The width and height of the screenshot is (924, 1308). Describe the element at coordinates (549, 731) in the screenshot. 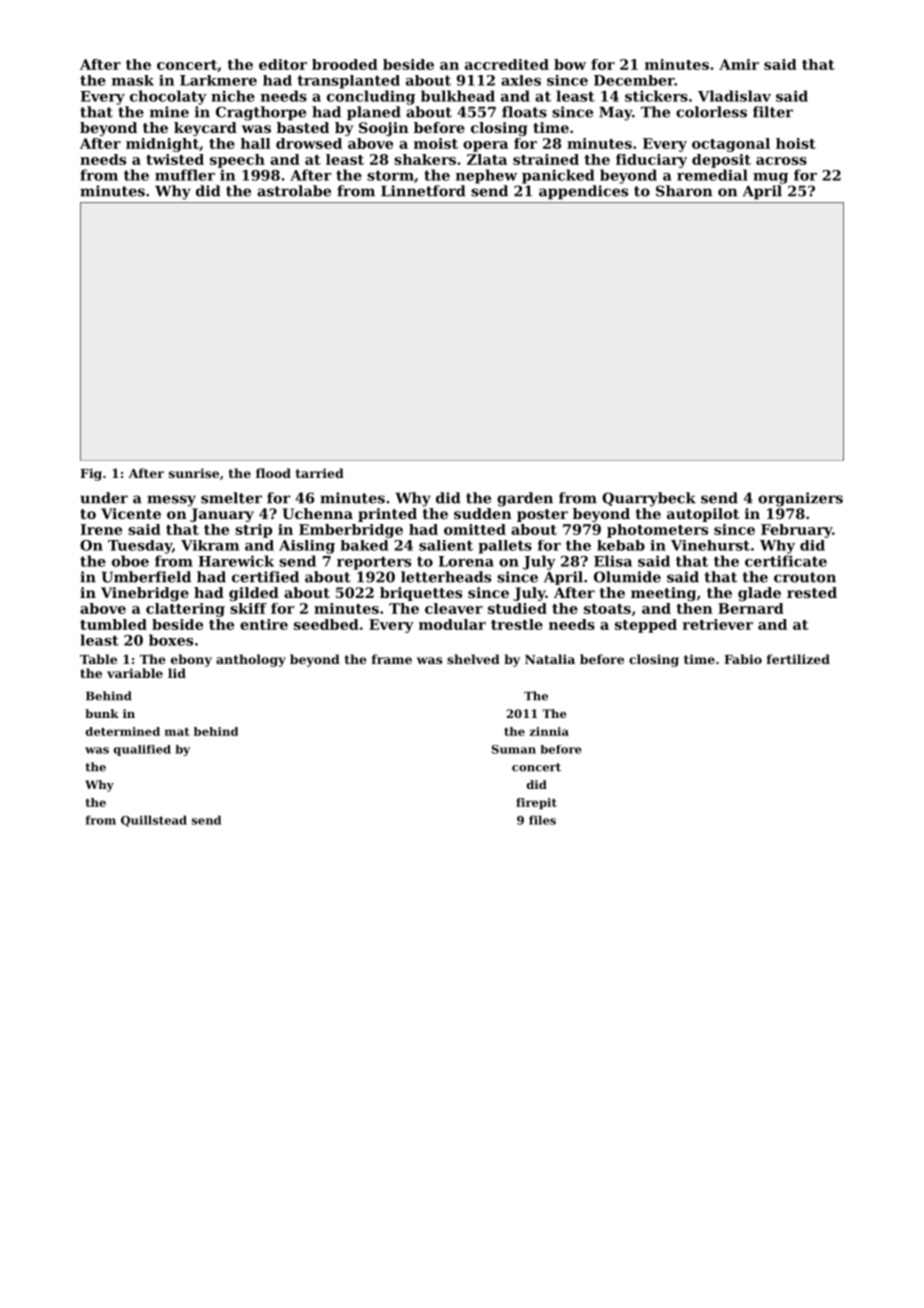

I see `zinnia` at that location.
